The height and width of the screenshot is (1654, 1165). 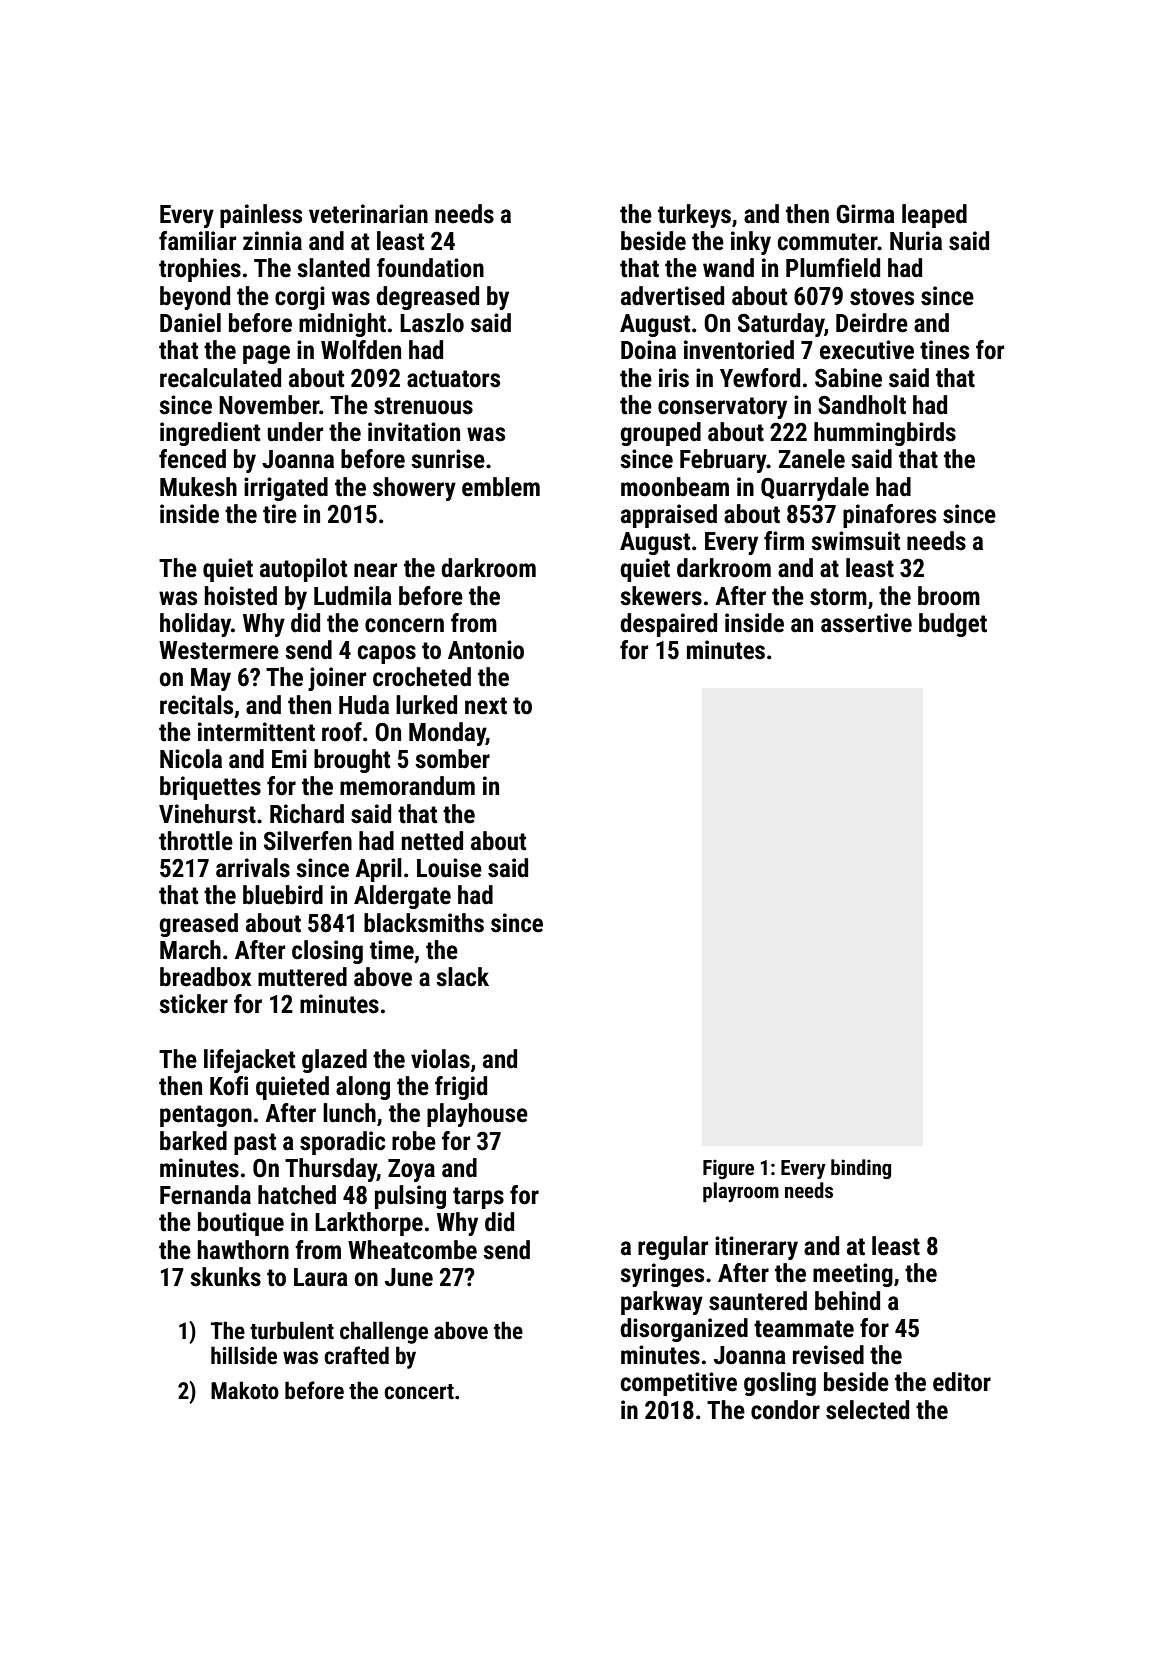 I want to click on painless, so click(x=261, y=216).
